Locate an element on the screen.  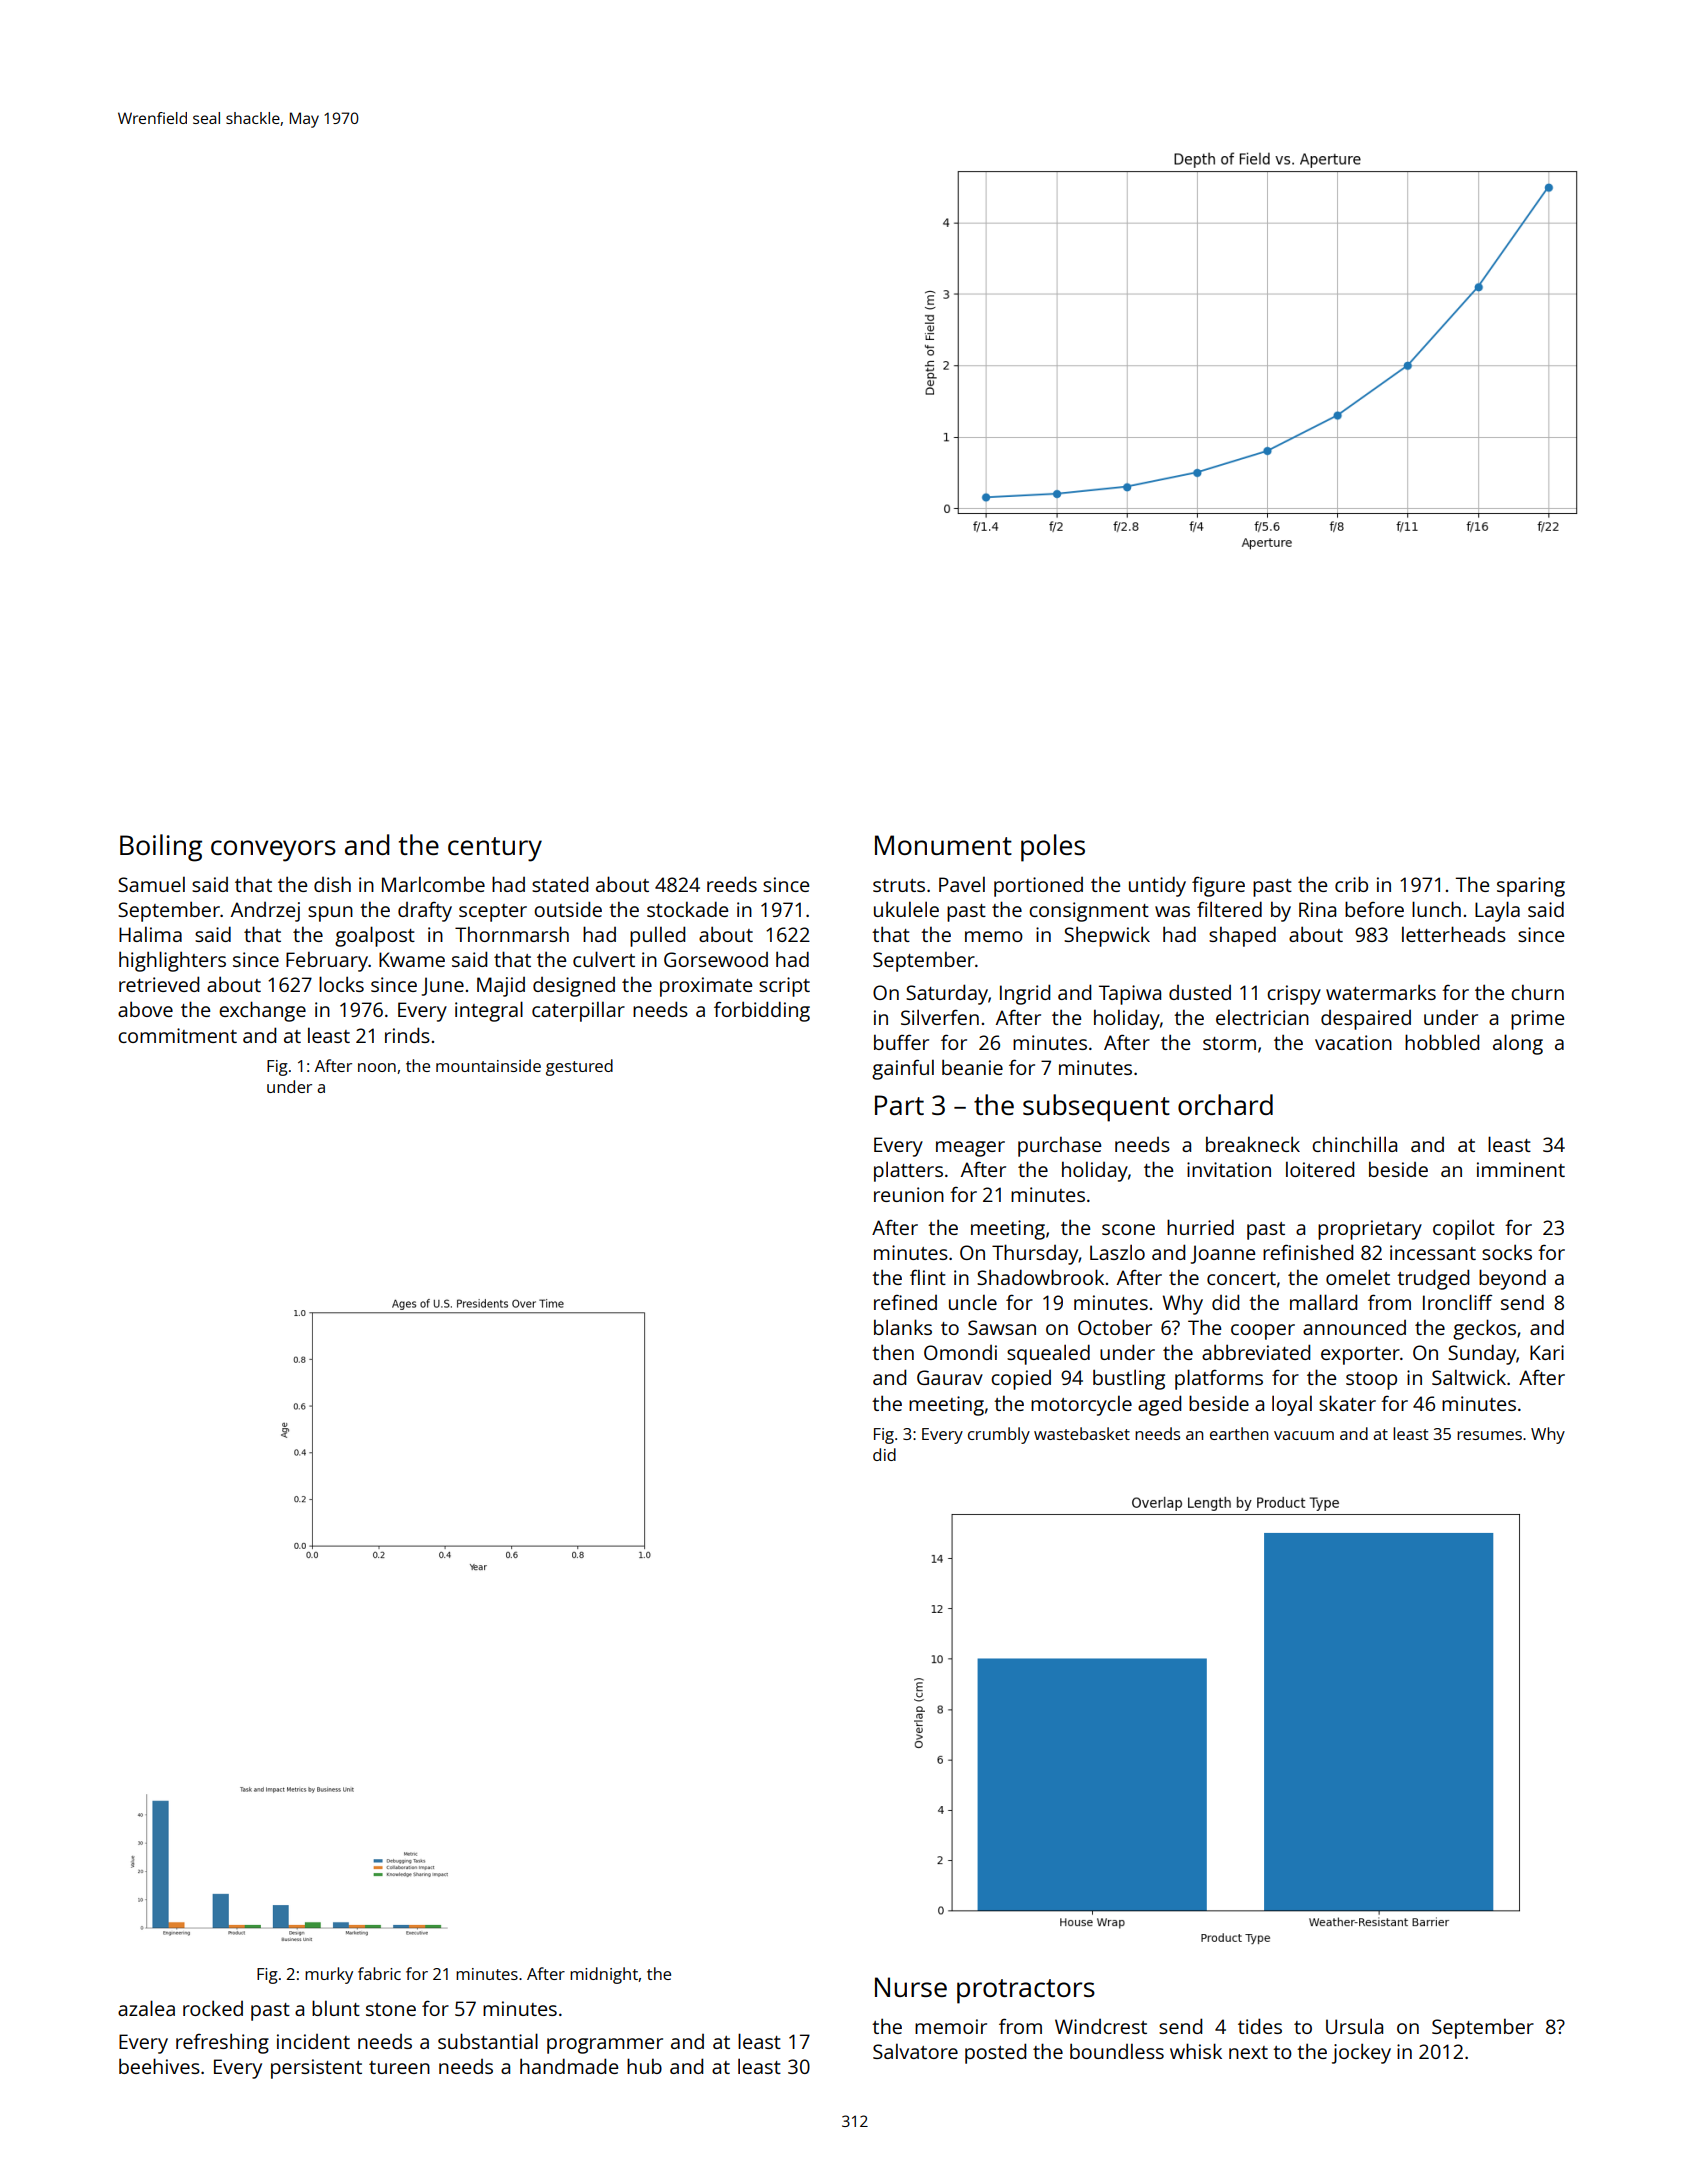
poles is located at coordinates (1053, 848).
